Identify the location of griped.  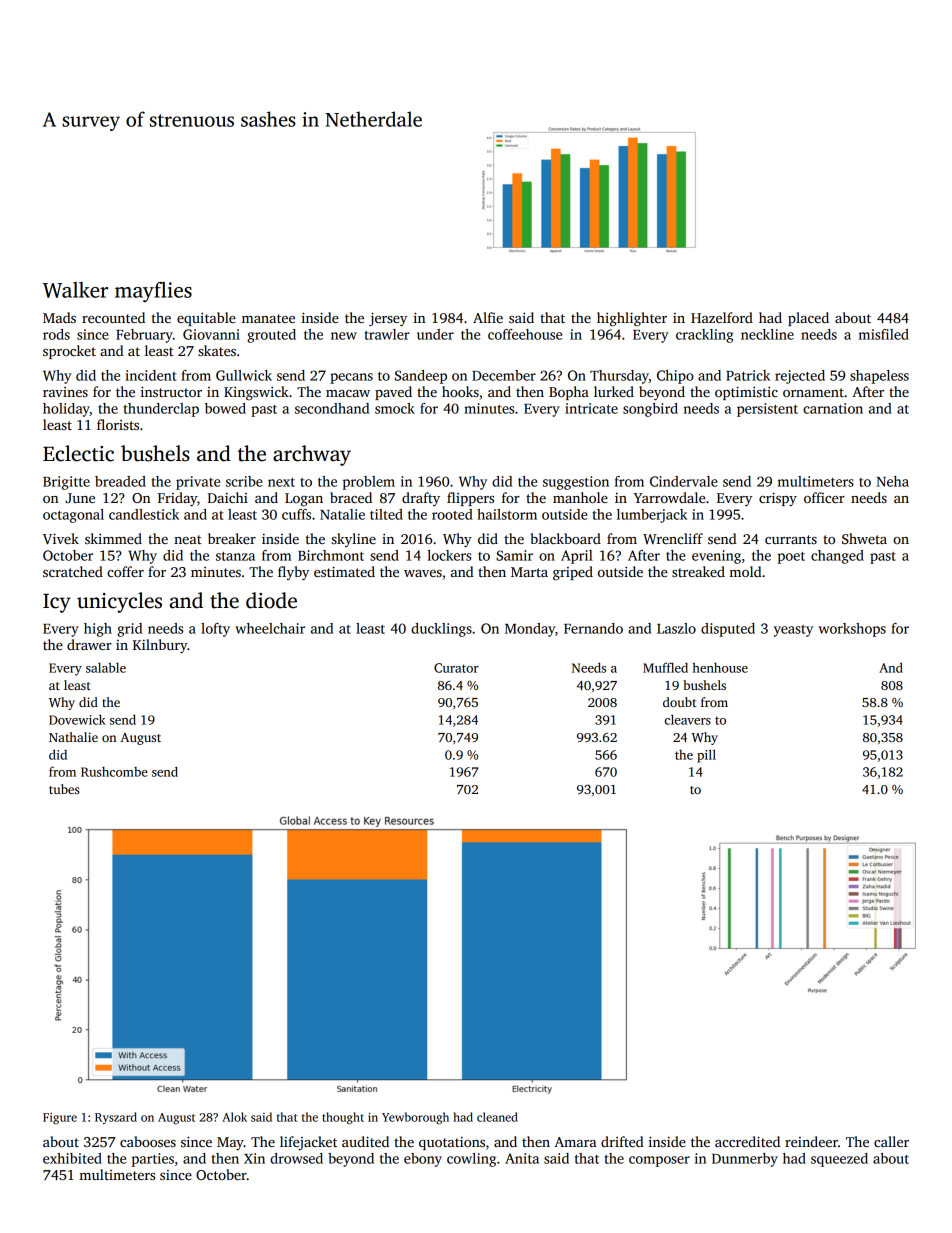
(573, 573).
